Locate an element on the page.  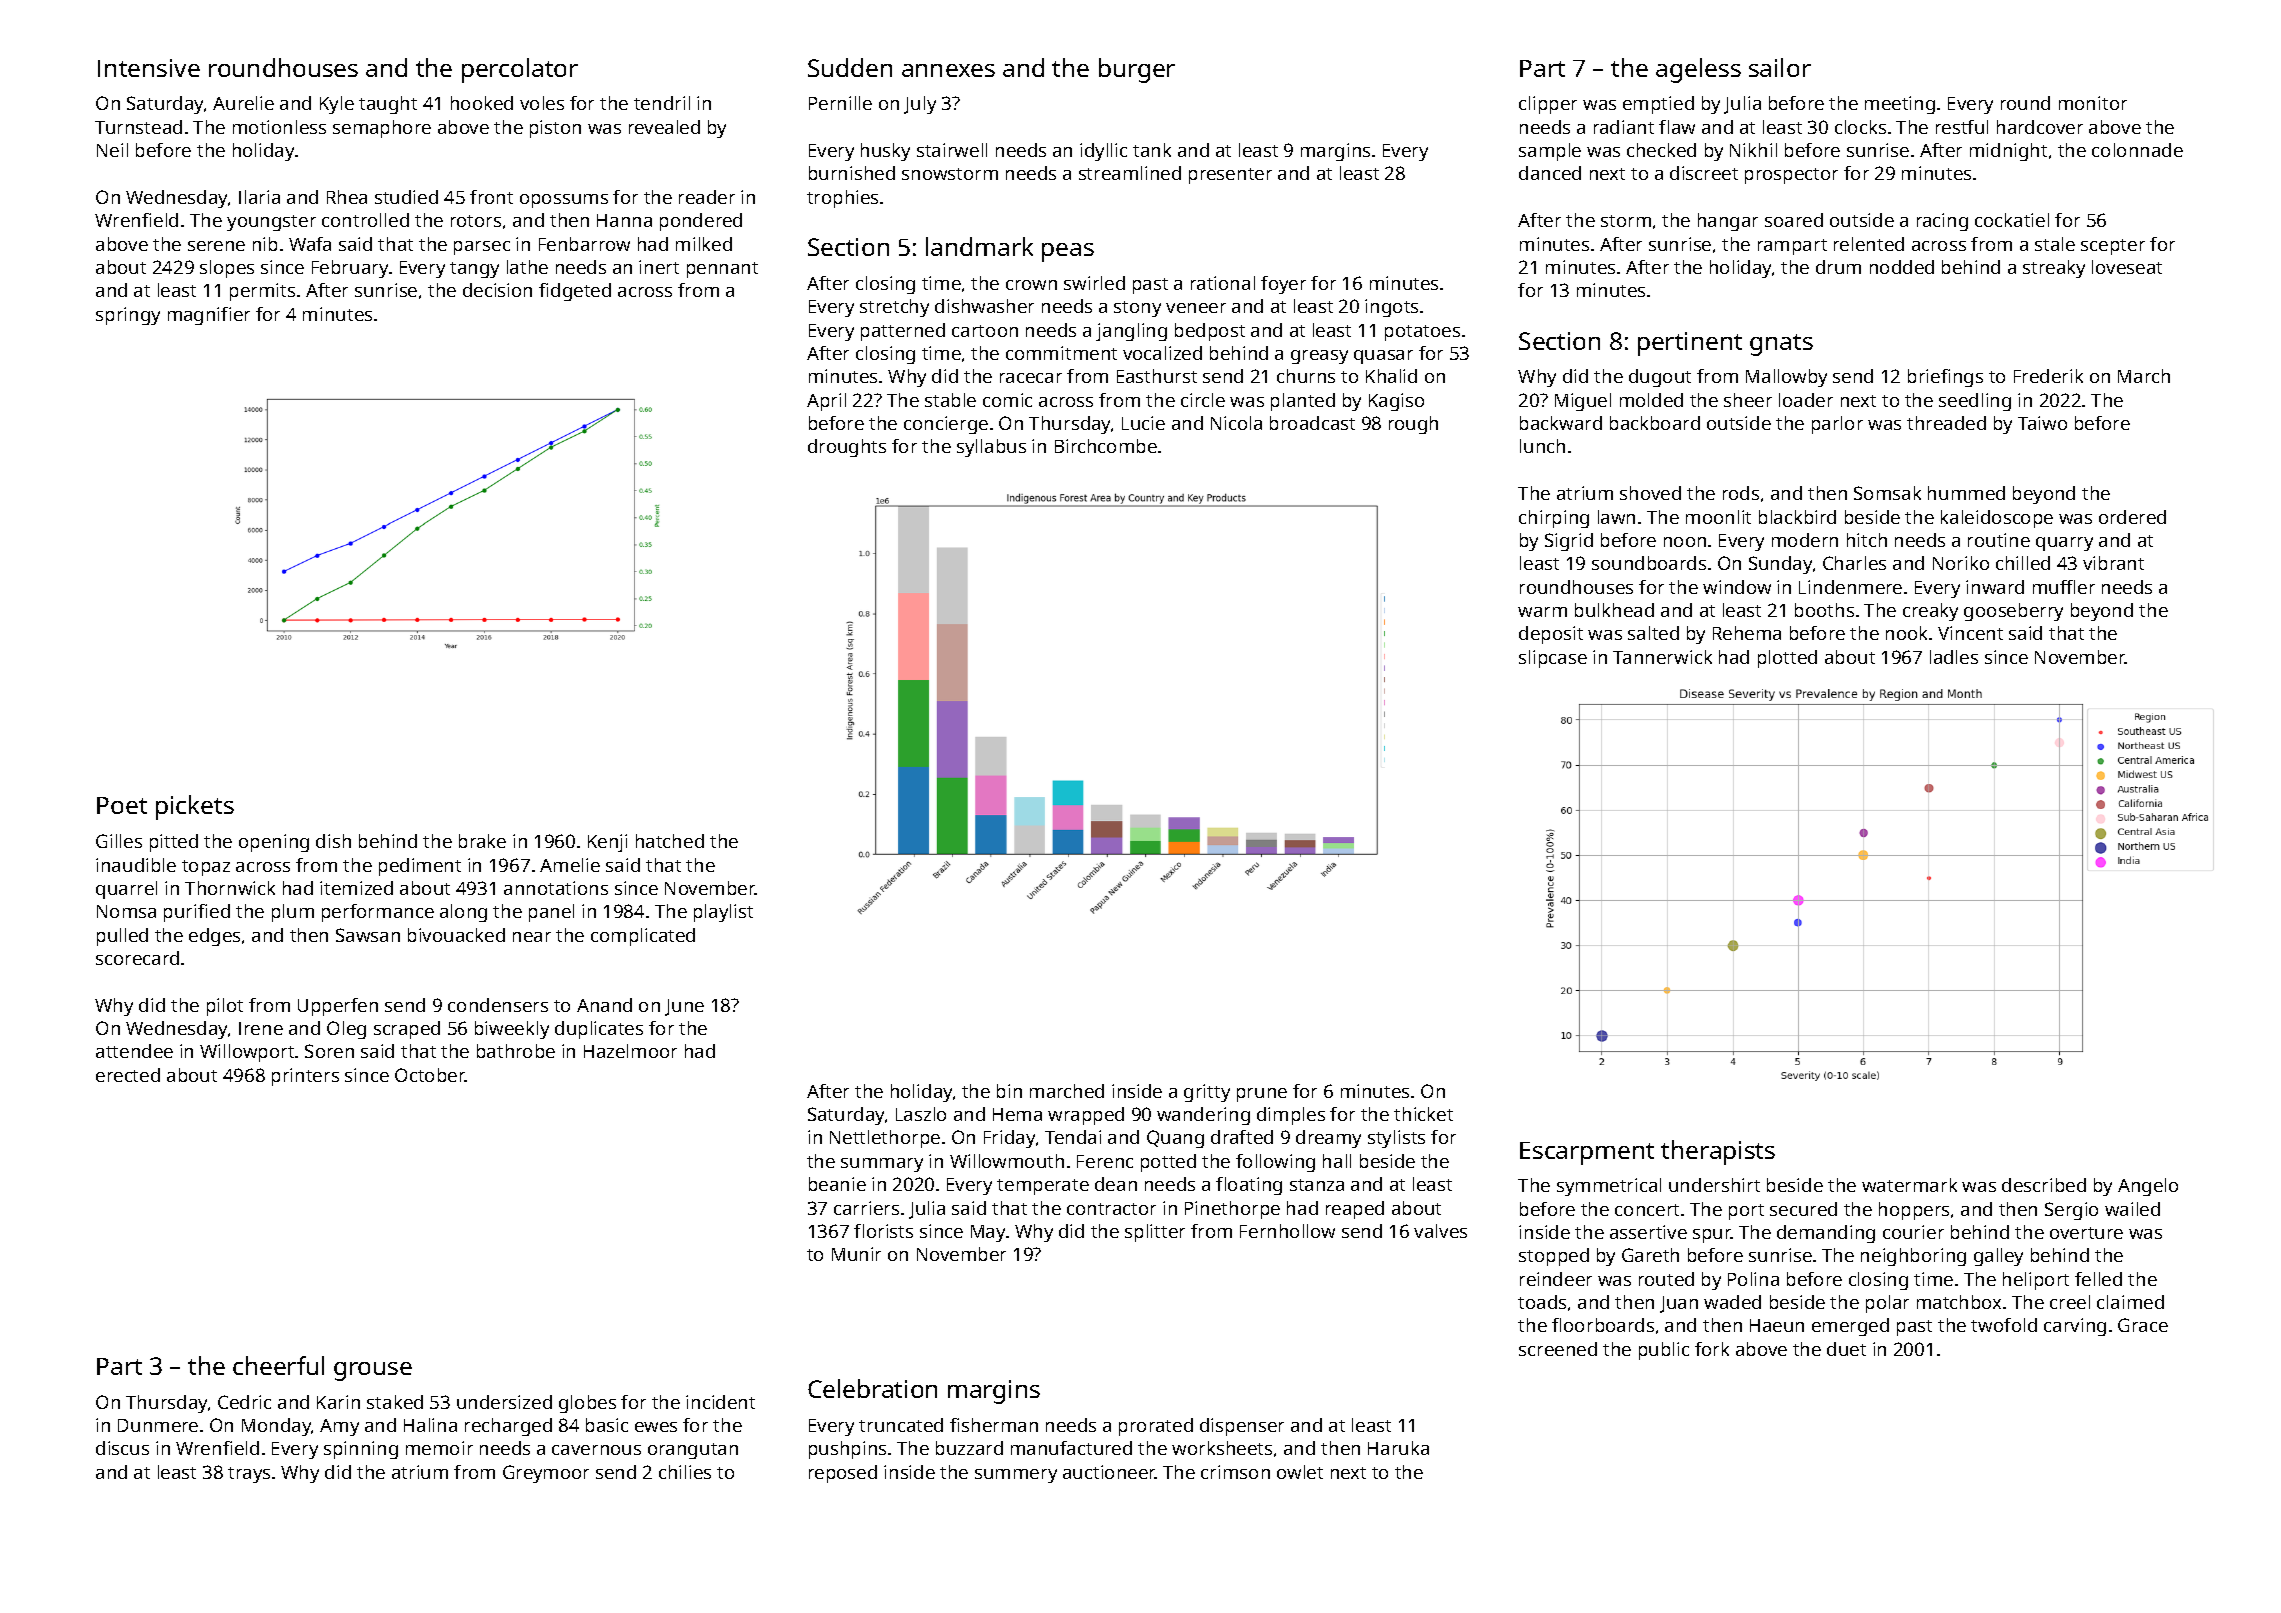
annexes is located at coordinates (948, 70).
